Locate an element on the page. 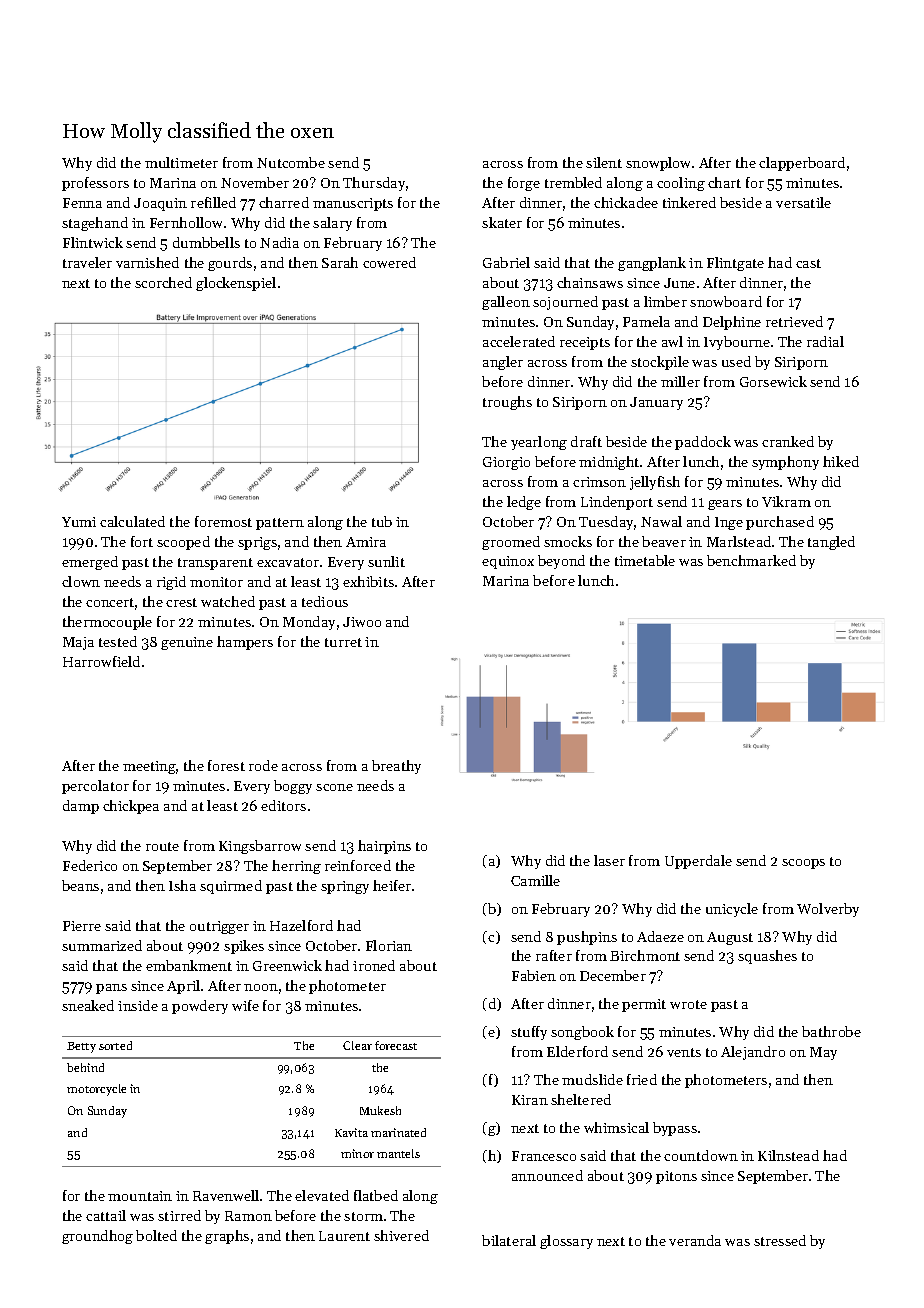  cowered is located at coordinates (389, 262).
